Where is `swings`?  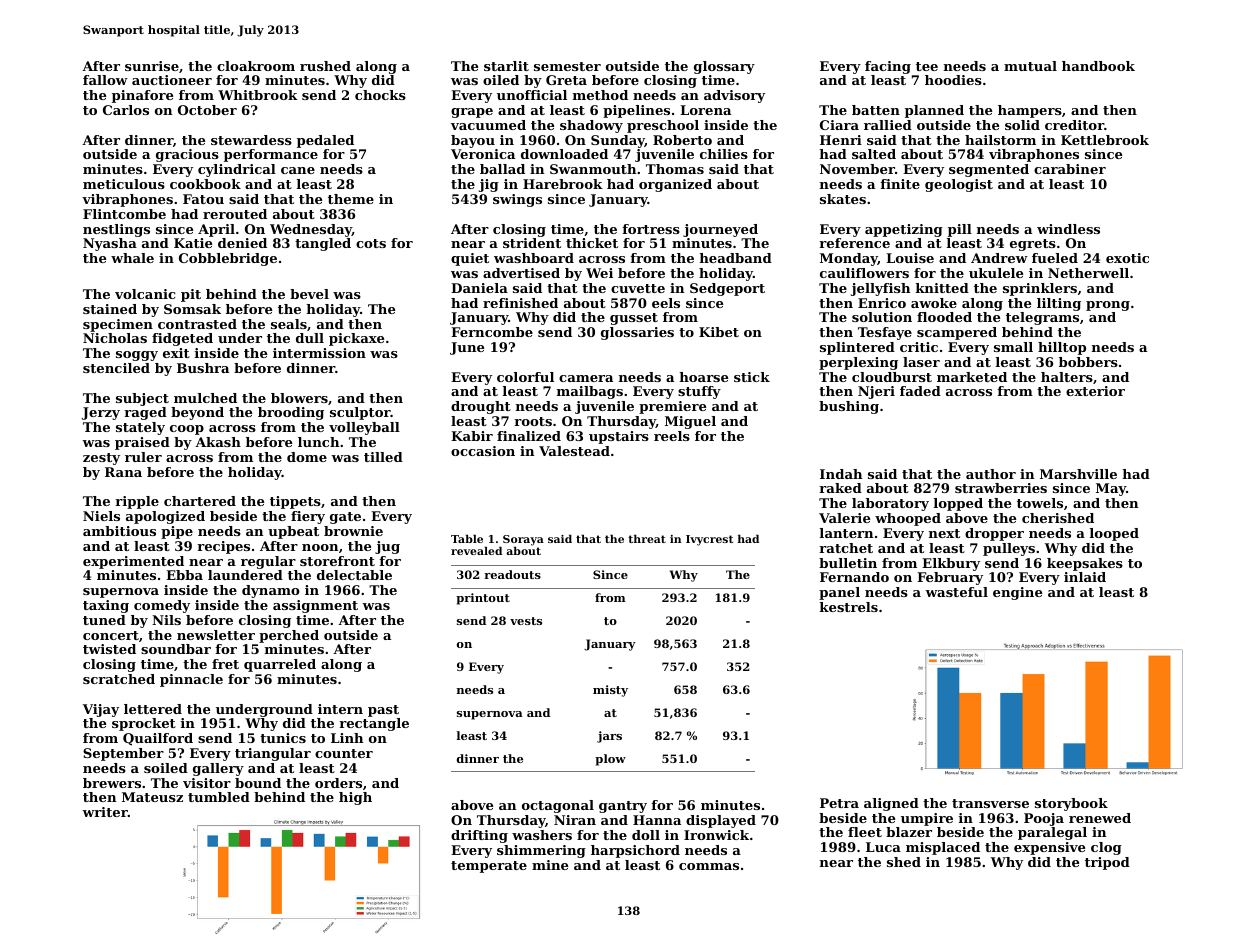
swings is located at coordinates (517, 200).
